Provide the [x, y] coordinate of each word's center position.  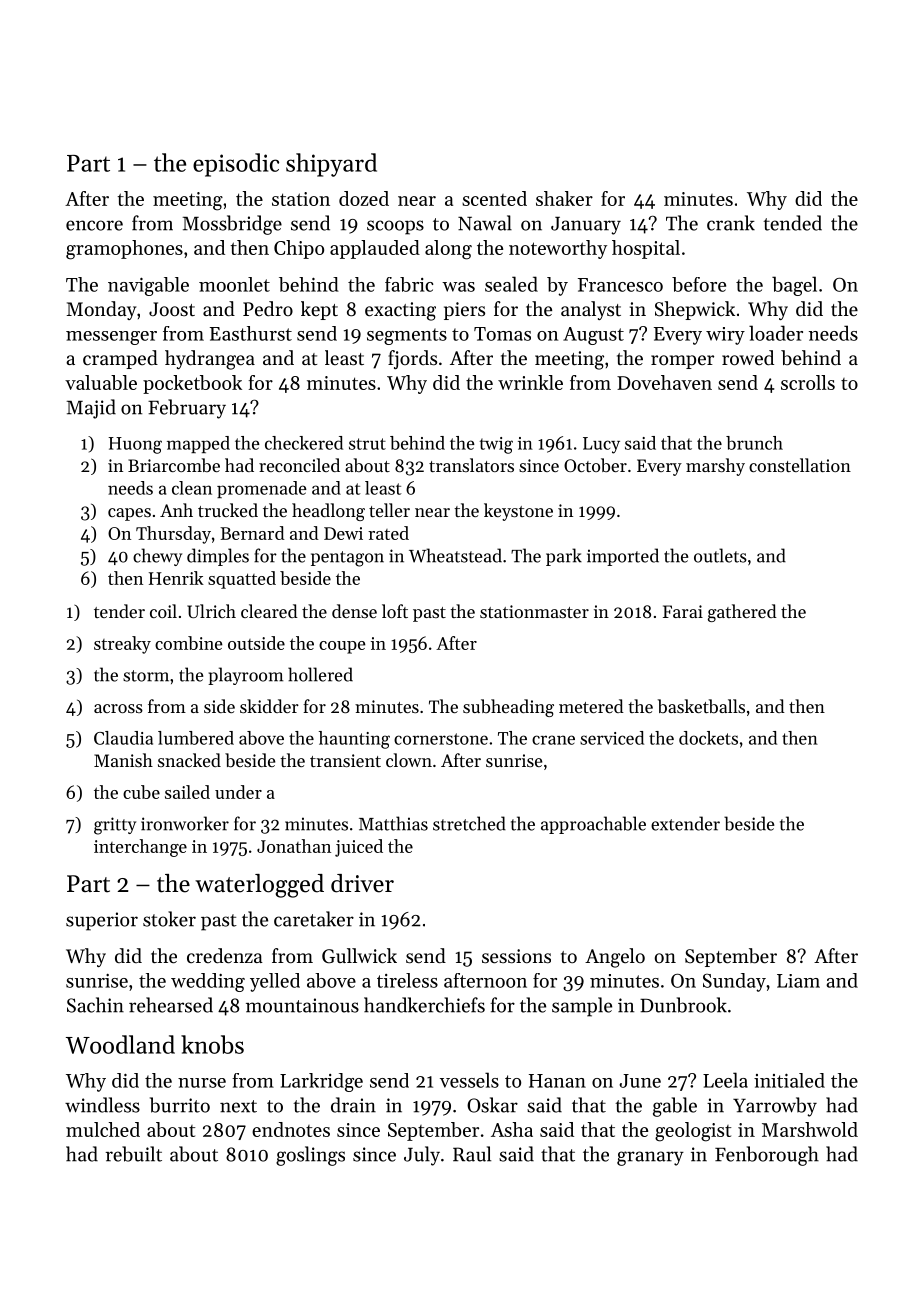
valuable [101, 382]
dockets [708, 738]
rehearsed [171, 1005]
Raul [472, 1154]
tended [792, 223]
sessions [516, 956]
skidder [269, 706]
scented [494, 198]
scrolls [808, 382]
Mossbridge [232, 225]
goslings [310, 1156]
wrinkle [530, 382]
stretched [469, 823]
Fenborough [767, 1156]
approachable [593, 825]
